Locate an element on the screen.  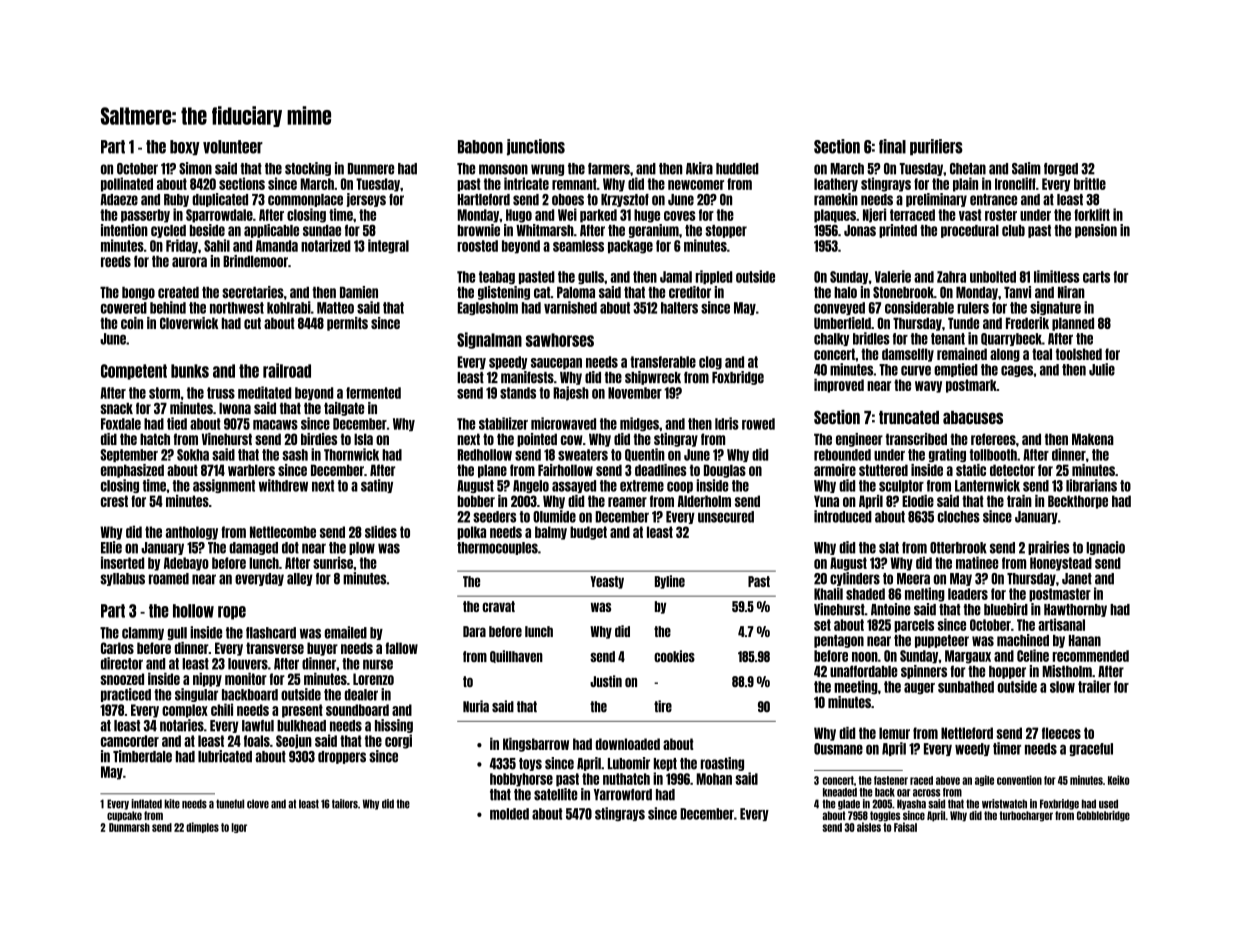
Khalil is located at coordinates (828, 593).
